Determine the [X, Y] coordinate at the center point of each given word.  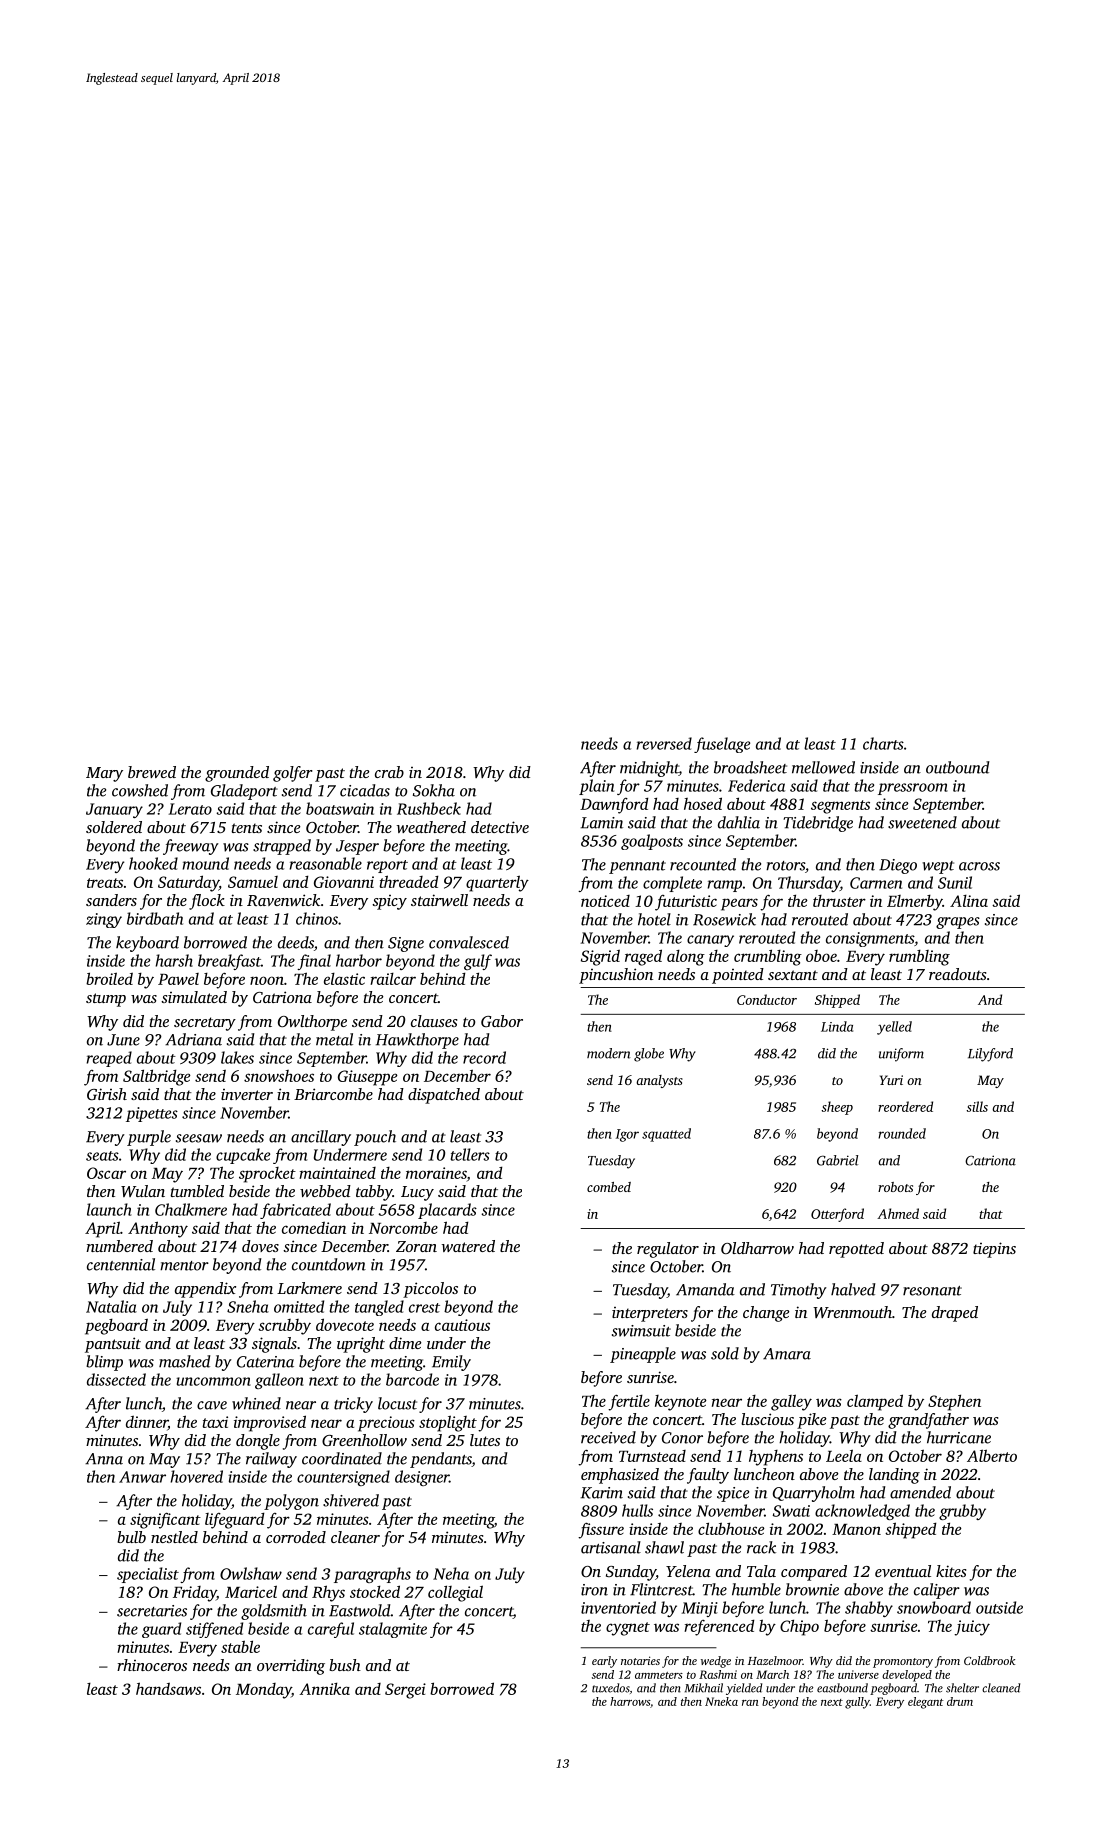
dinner [147, 1422]
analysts [659, 1081]
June [123, 1040]
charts [883, 743]
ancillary [321, 1138]
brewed [152, 772]
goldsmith [274, 1612]
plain [596, 787]
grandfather [928, 1421]
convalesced [469, 942]
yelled [894, 1028]
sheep [837, 1108]
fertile [629, 1403]
